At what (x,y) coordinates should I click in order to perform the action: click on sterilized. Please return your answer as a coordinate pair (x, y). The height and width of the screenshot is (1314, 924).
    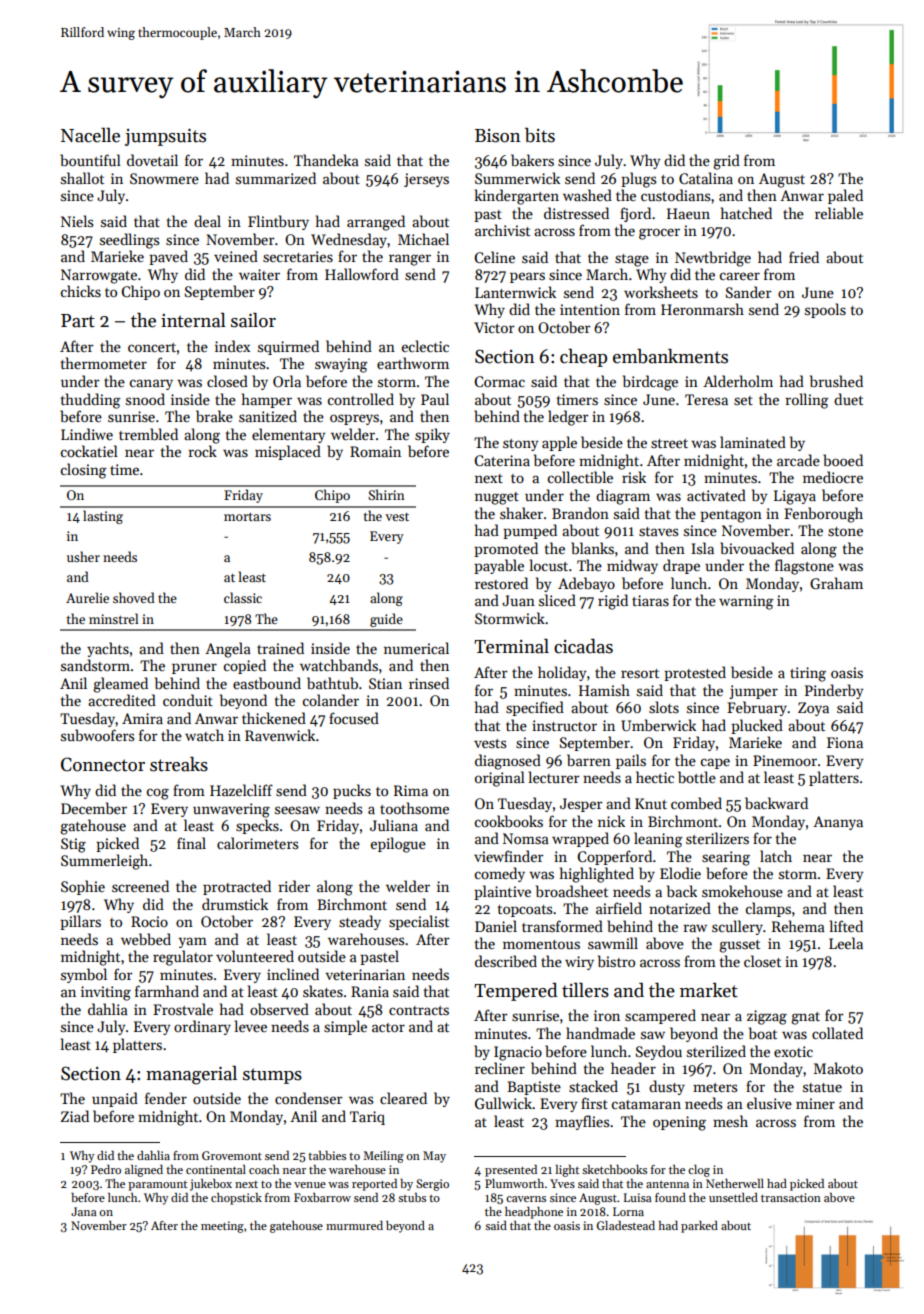
    Looking at the image, I should click on (716, 1051).
